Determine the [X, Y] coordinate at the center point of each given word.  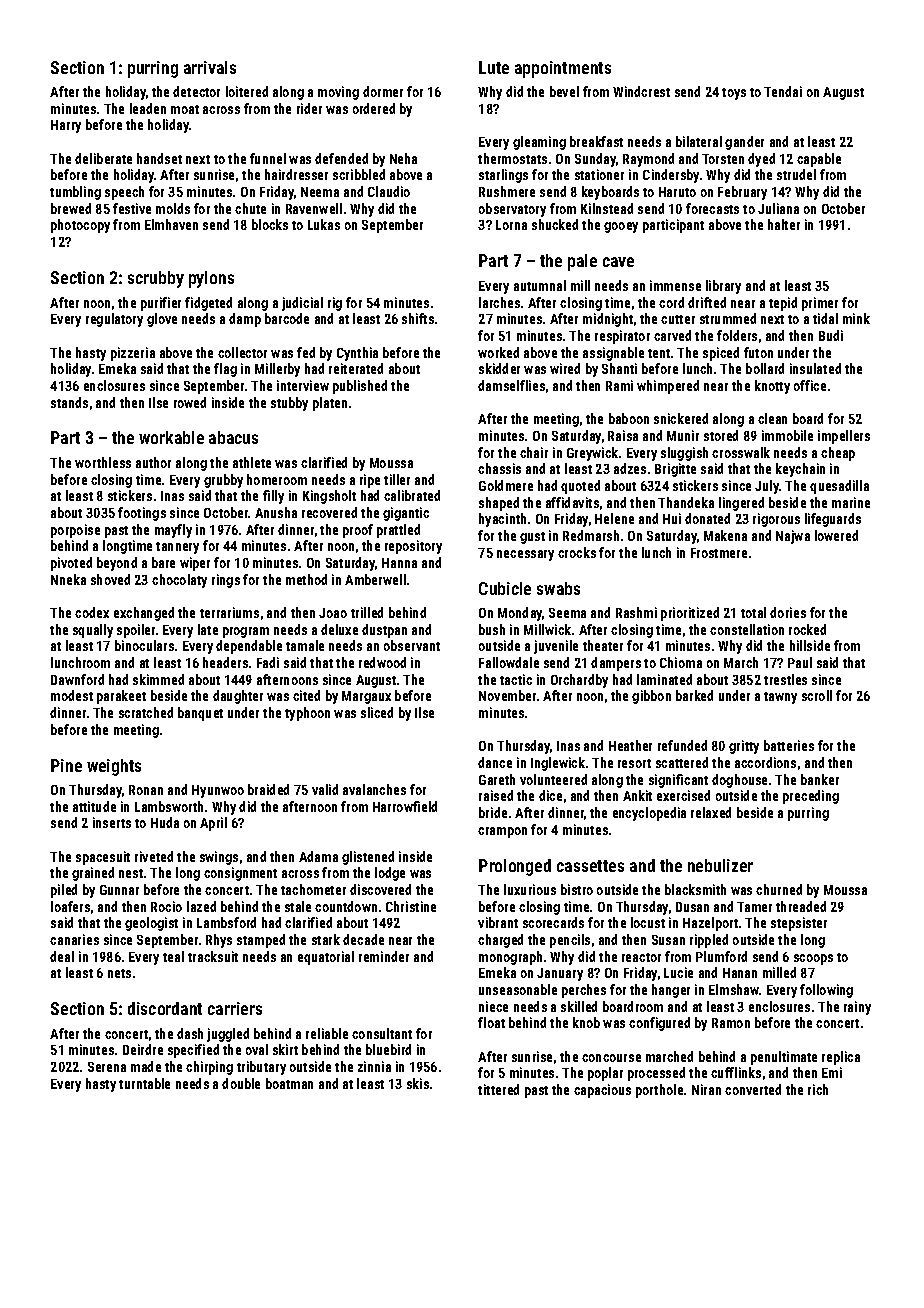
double [241, 1083]
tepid [783, 304]
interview [303, 385]
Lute [494, 67]
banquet [200, 714]
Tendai [783, 91]
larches [499, 302]
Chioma [681, 662]
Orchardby [579, 681]
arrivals [210, 67]
